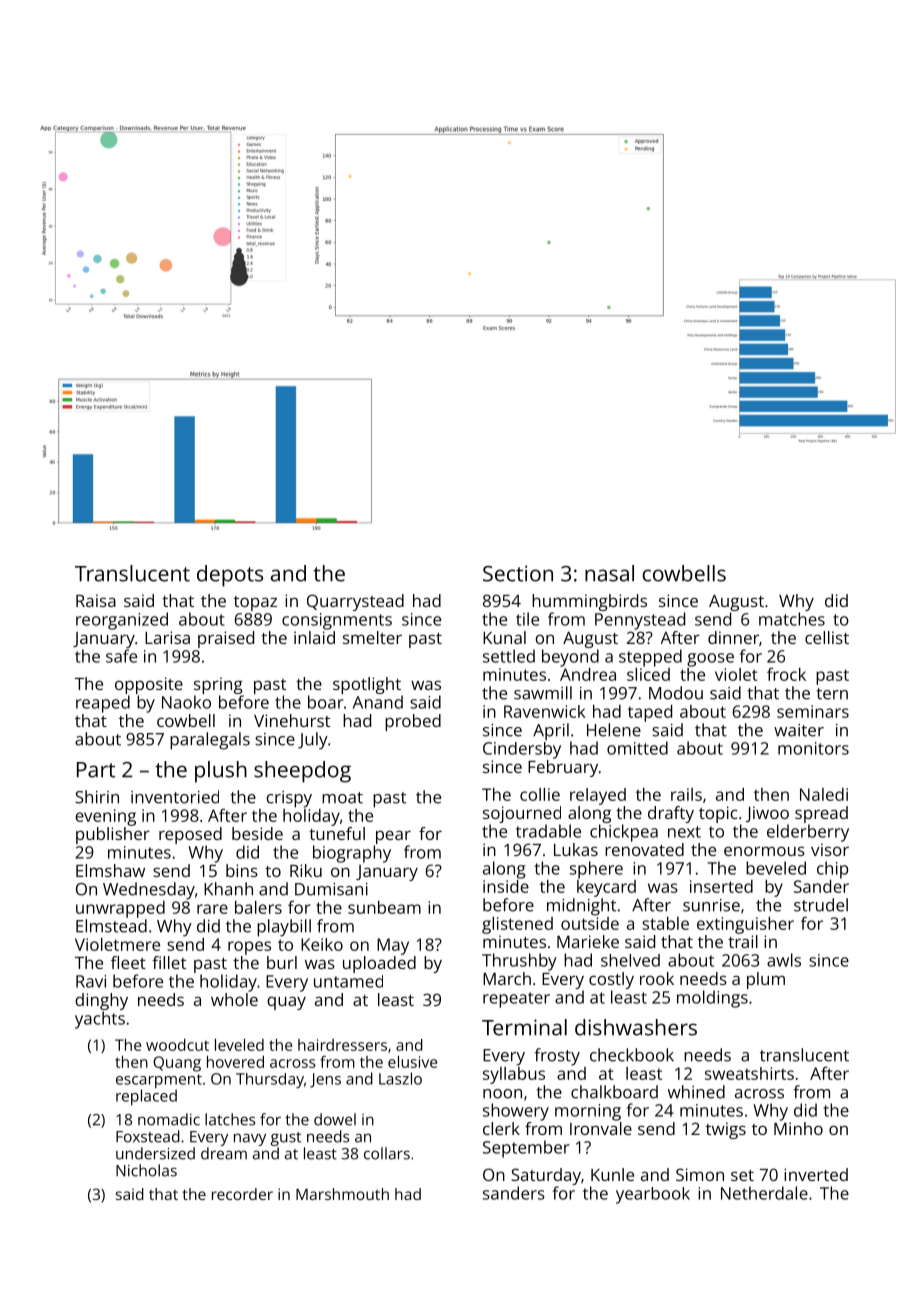  I want to click on omitted, so click(637, 748).
